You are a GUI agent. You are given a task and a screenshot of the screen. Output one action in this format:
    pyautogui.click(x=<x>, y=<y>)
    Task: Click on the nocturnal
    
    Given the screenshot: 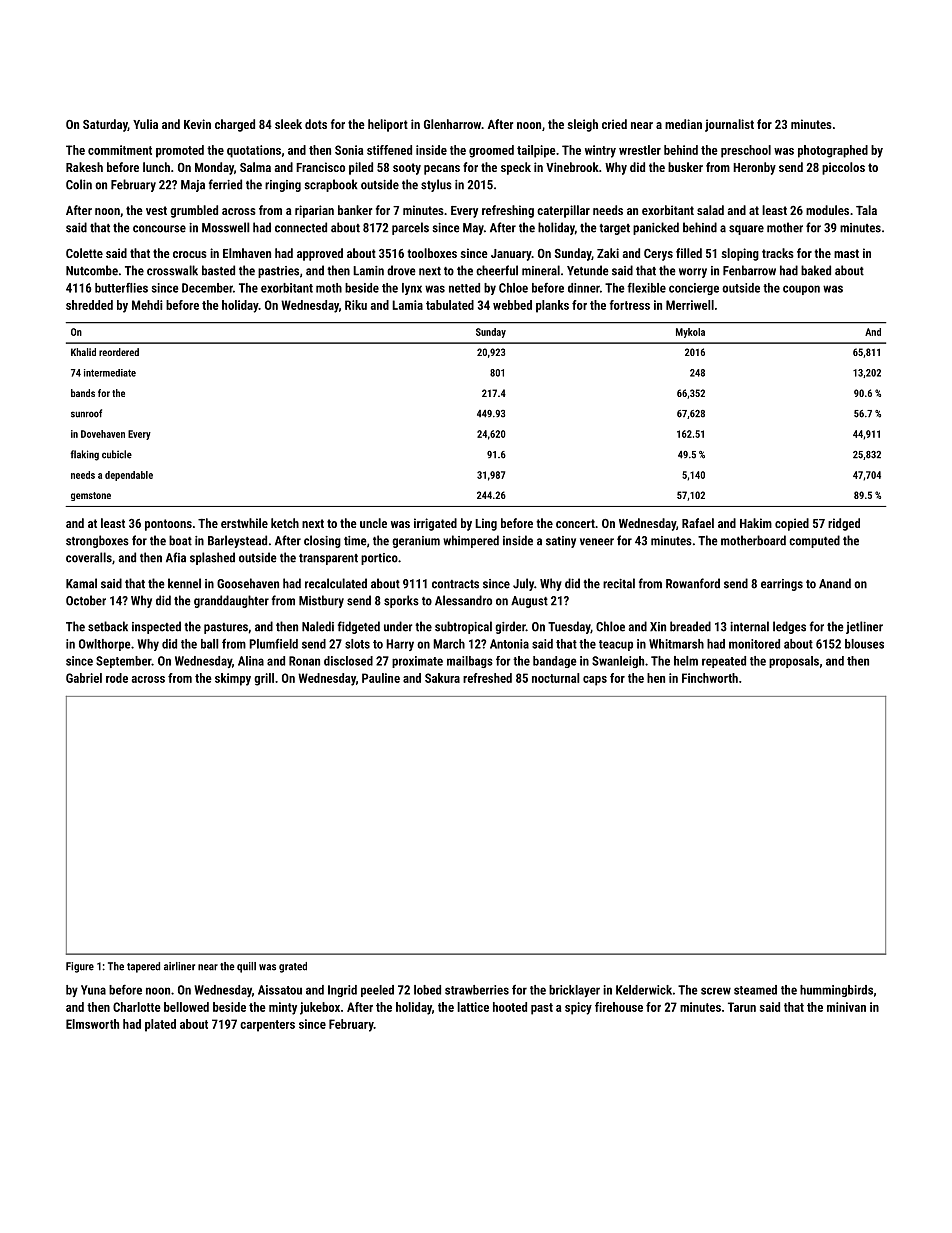 What is the action you would take?
    pyautogui.click(x=556, y=678)
